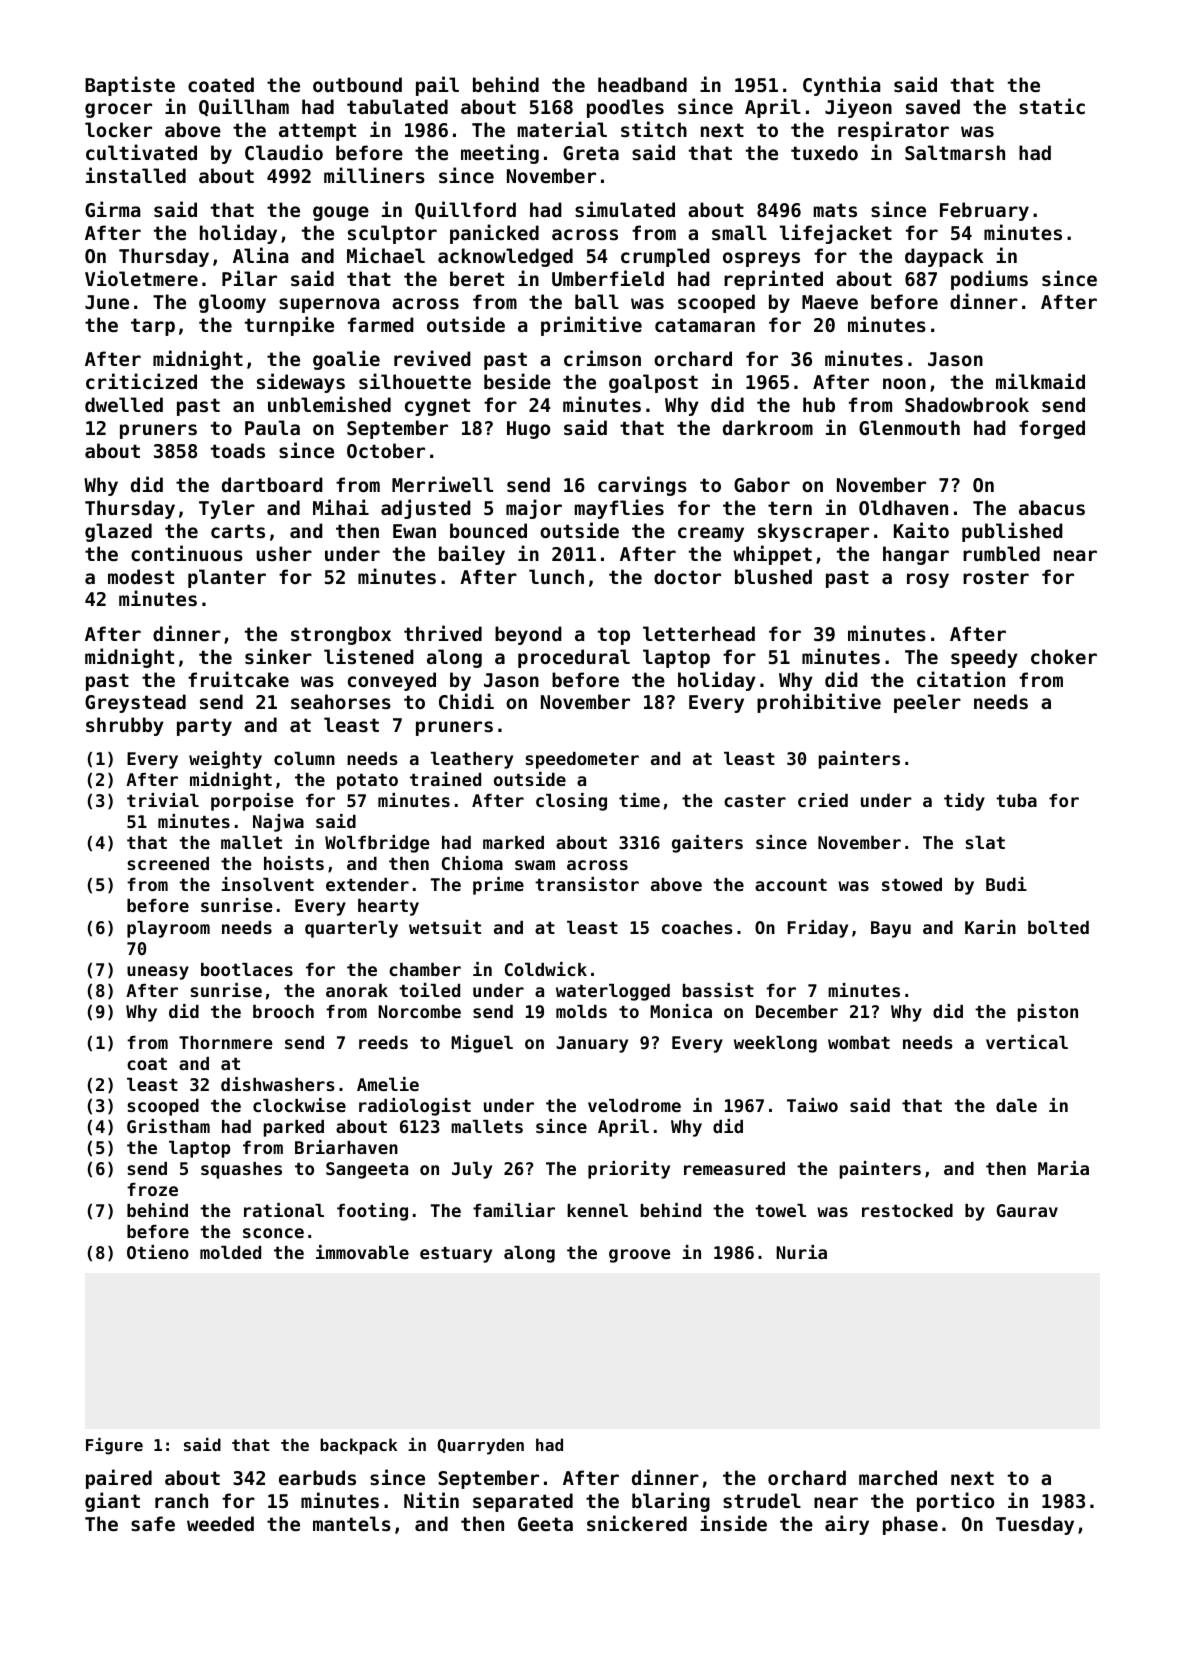 This screenshot has height=1676, width=1185. I want to click on Budi, so click(1006, 884).
